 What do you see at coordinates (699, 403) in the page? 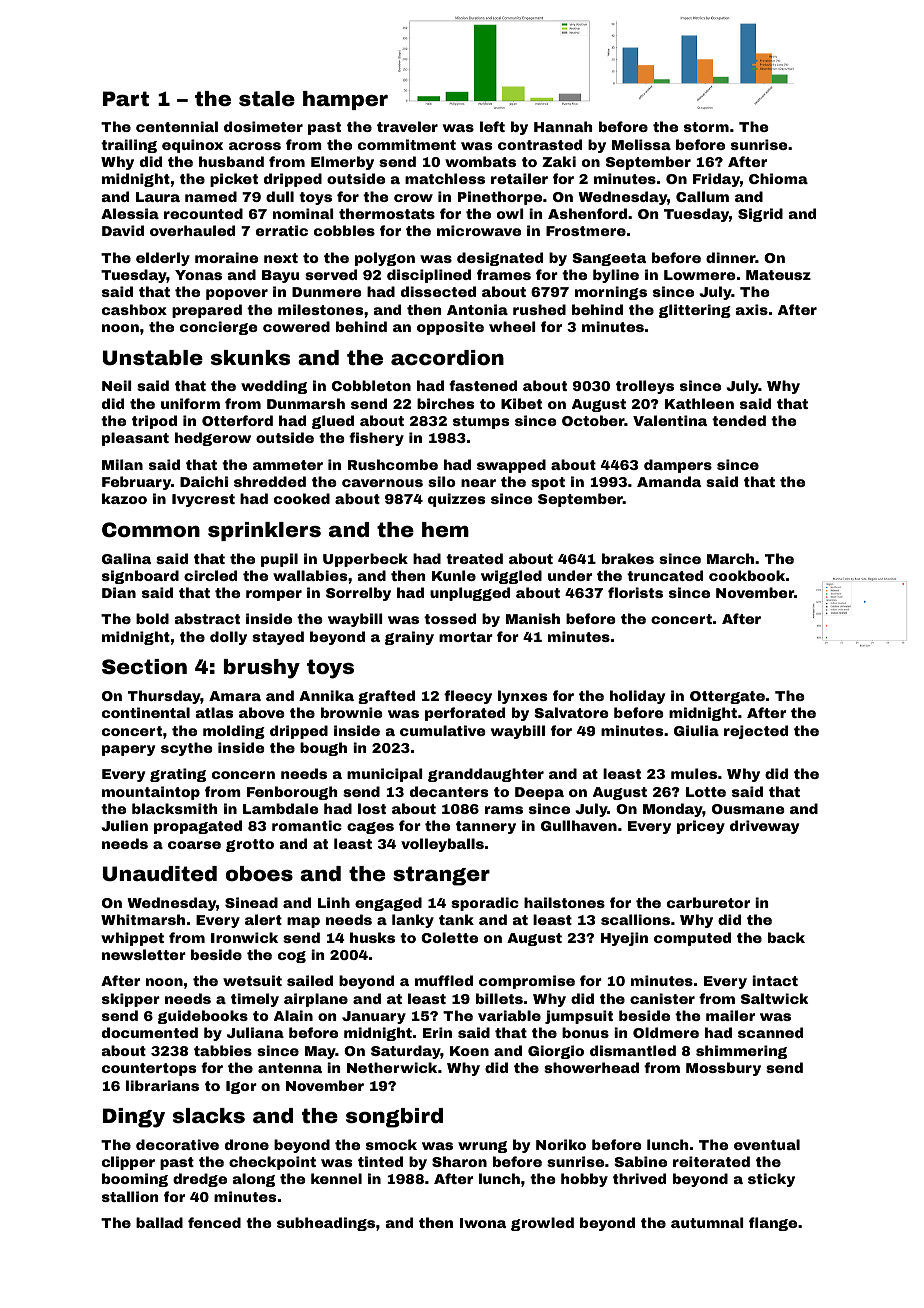
I see `Kathleen` at bounding box center [699, 403].
